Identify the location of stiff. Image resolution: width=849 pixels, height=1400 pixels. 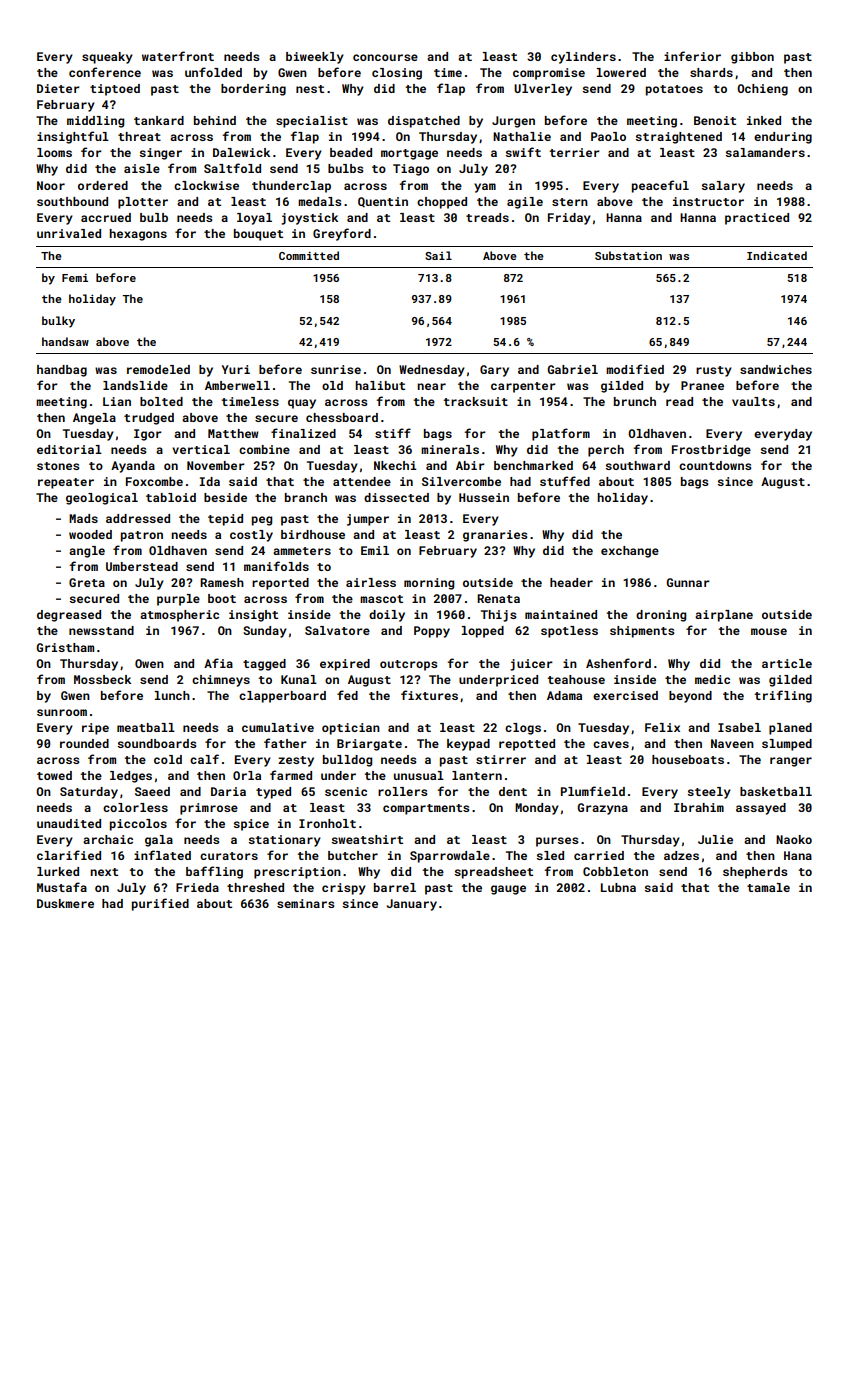
(393, 433).
